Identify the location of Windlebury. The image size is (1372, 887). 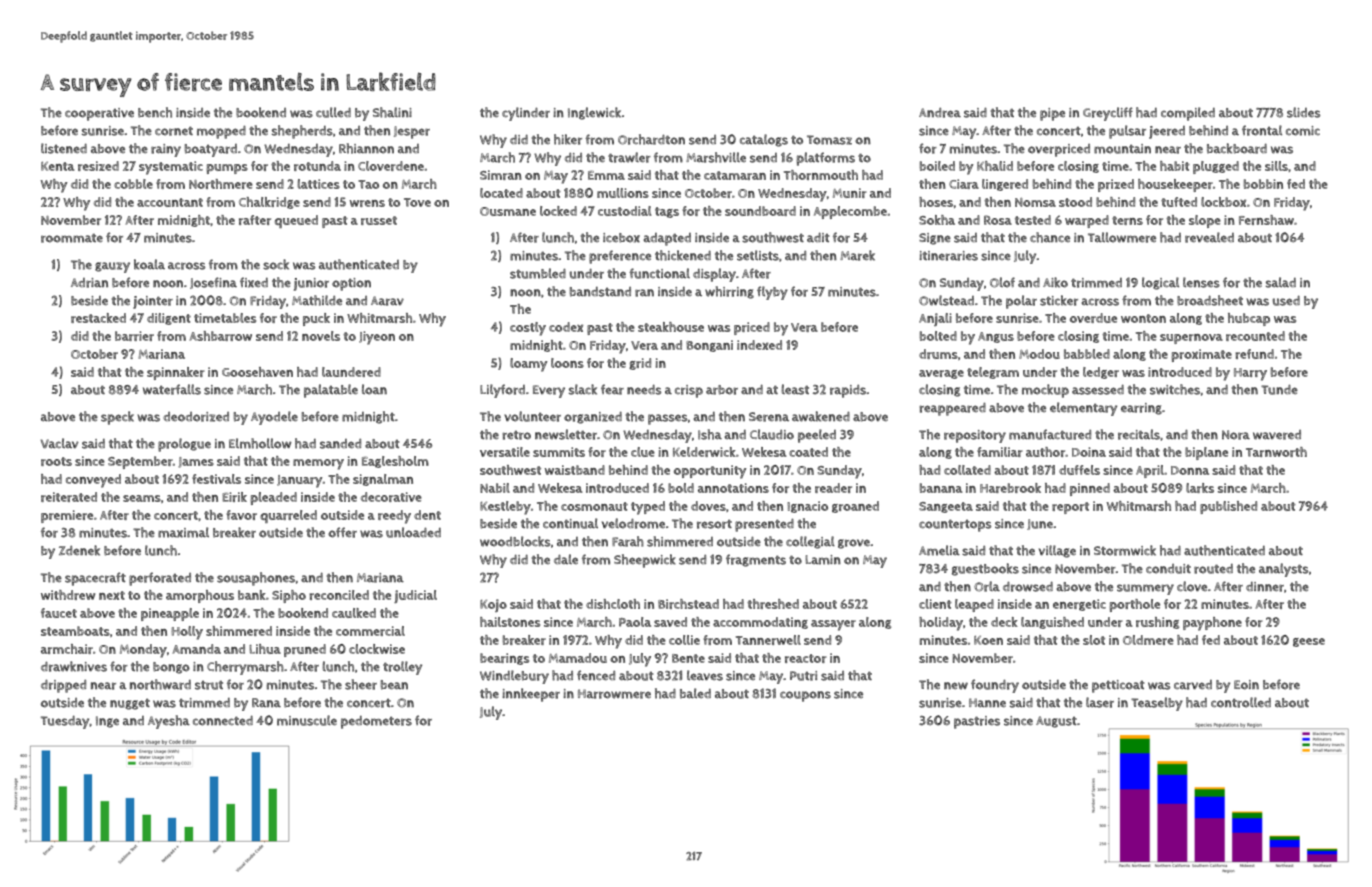
(514, 677).
